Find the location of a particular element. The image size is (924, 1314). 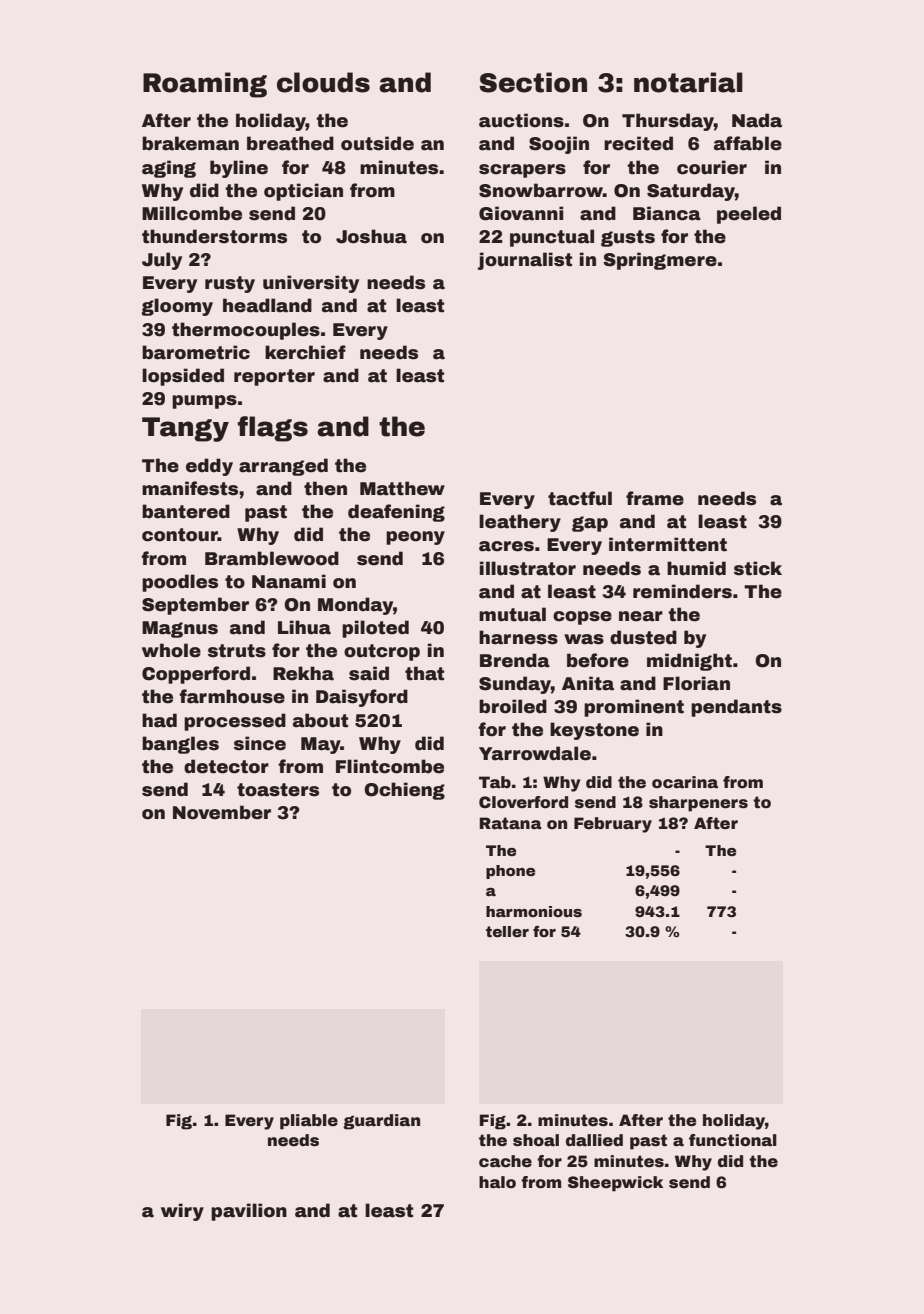

Sunday is located at coordinates (515, 685).
